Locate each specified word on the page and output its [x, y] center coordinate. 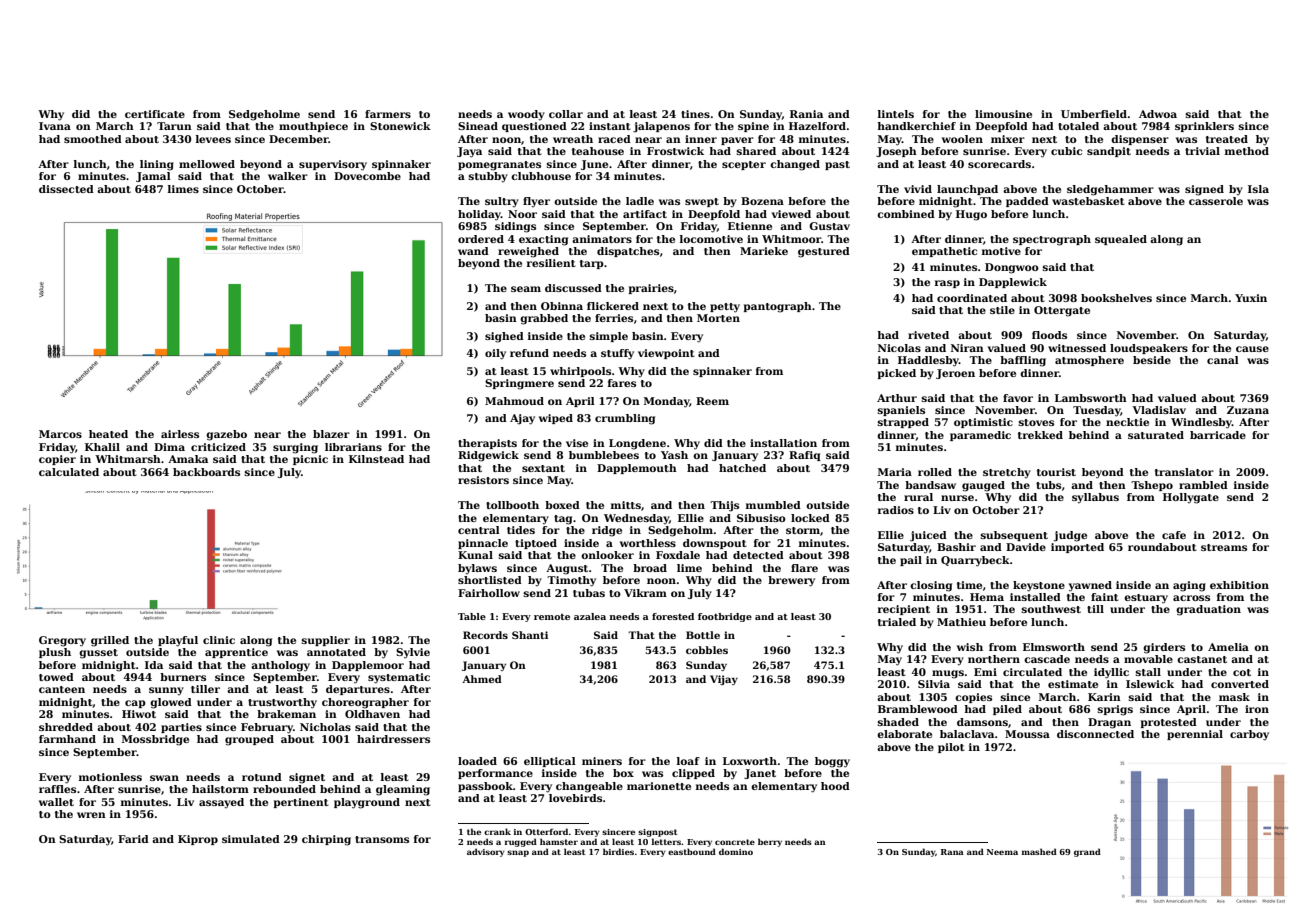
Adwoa [1158, 114]
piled [1007, 710]
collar [566, 114]
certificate [155, 114]
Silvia [934, 684]
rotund [262, 777]
